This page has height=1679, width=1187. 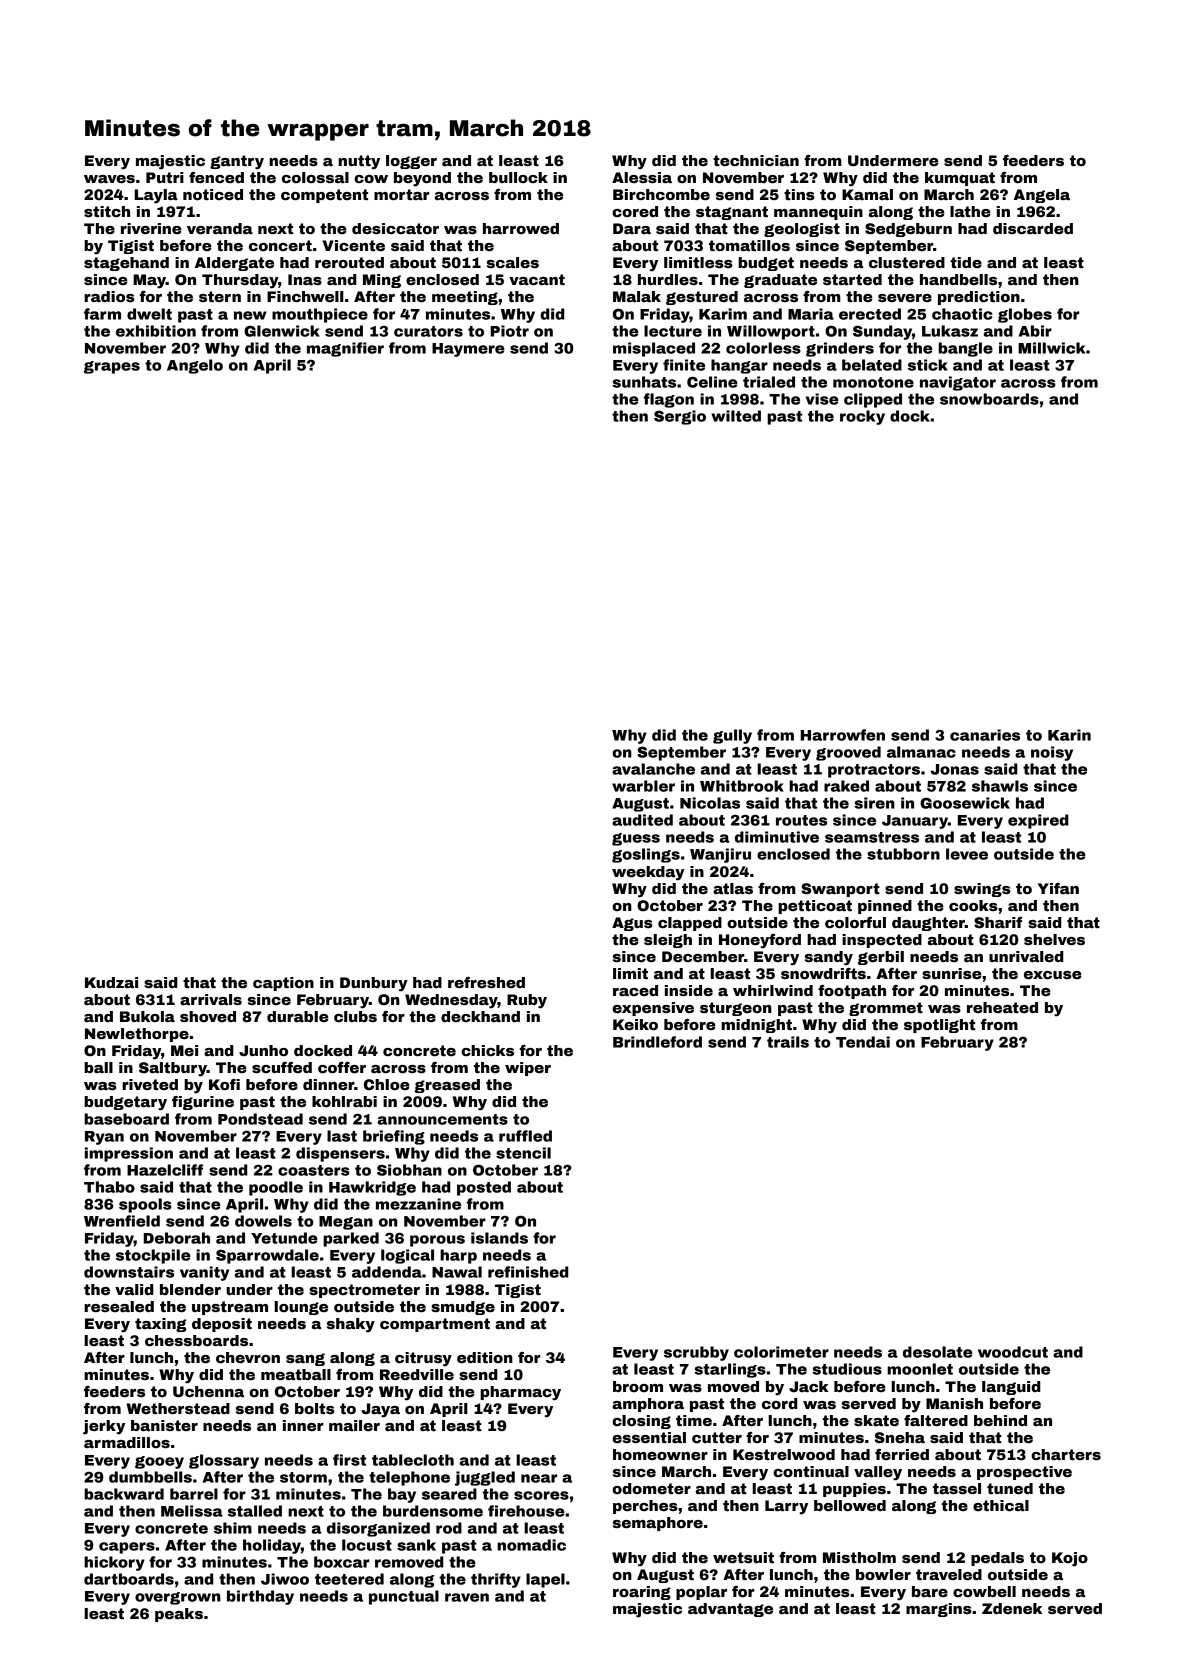 What do you see at coordinates (165, 177) in the page?
I see `Putri` at bounding box center [165, 177].
